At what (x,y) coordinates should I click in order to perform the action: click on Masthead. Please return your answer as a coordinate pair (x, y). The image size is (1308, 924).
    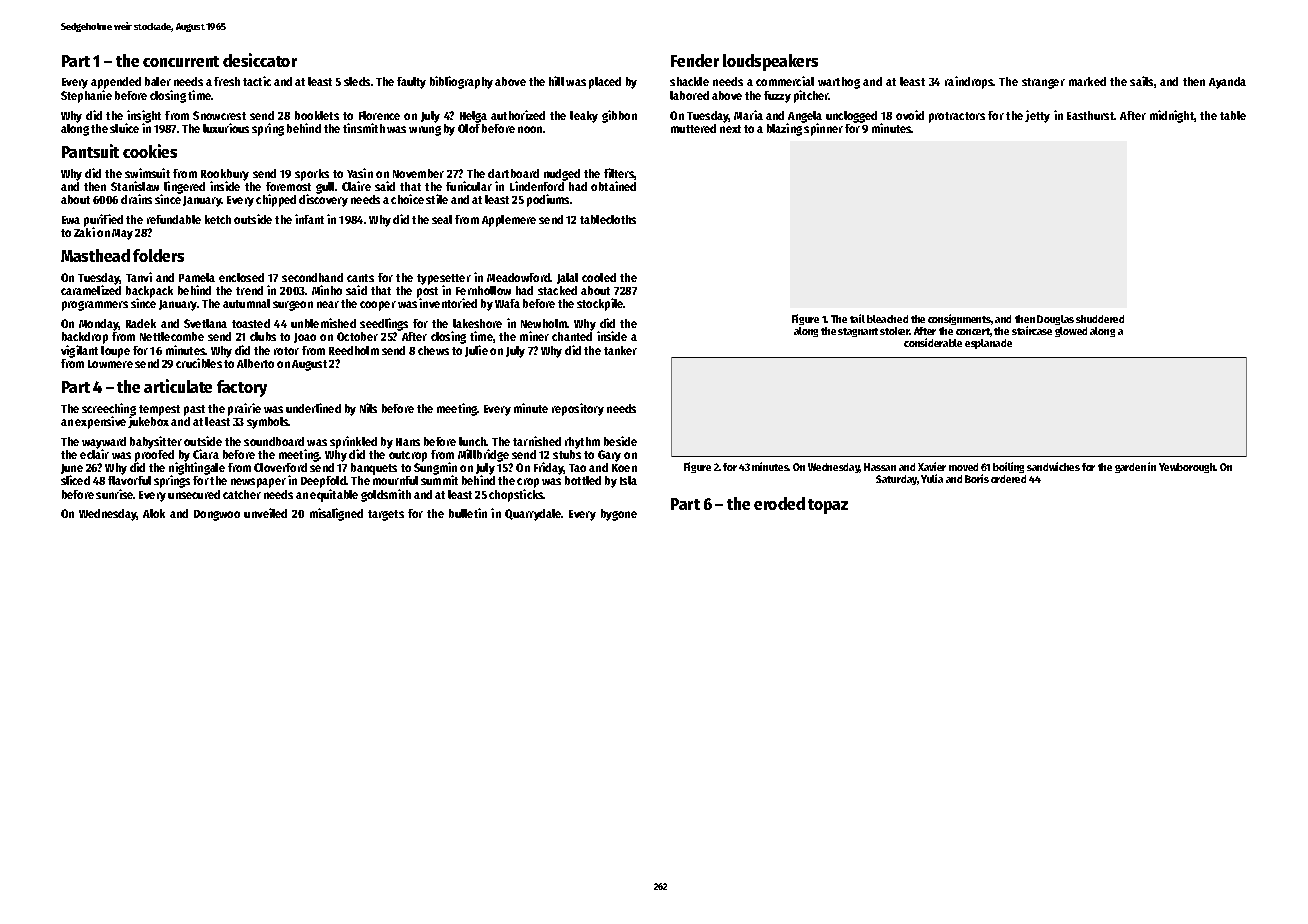
    Looking at the image, I should click on (95, 255).
